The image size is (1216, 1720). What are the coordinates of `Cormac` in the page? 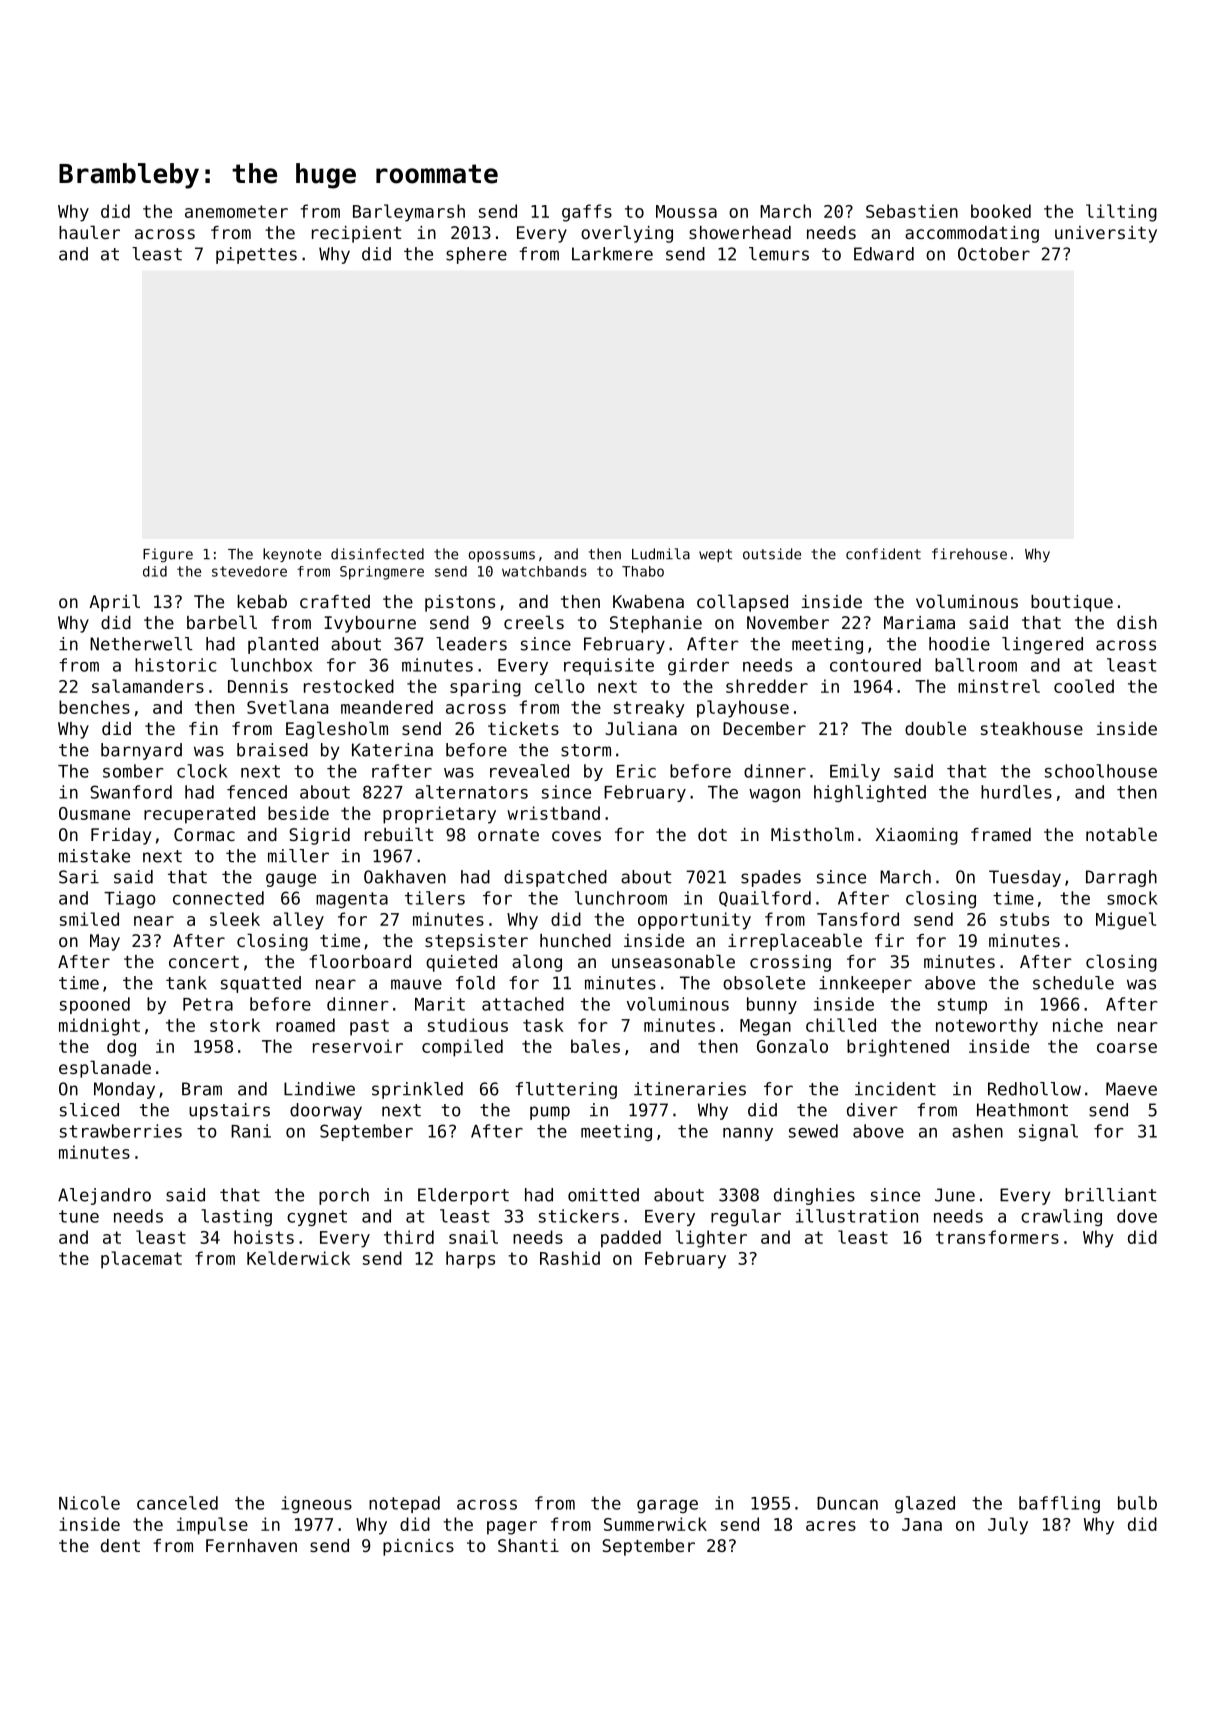 It's located at (204, 834).
